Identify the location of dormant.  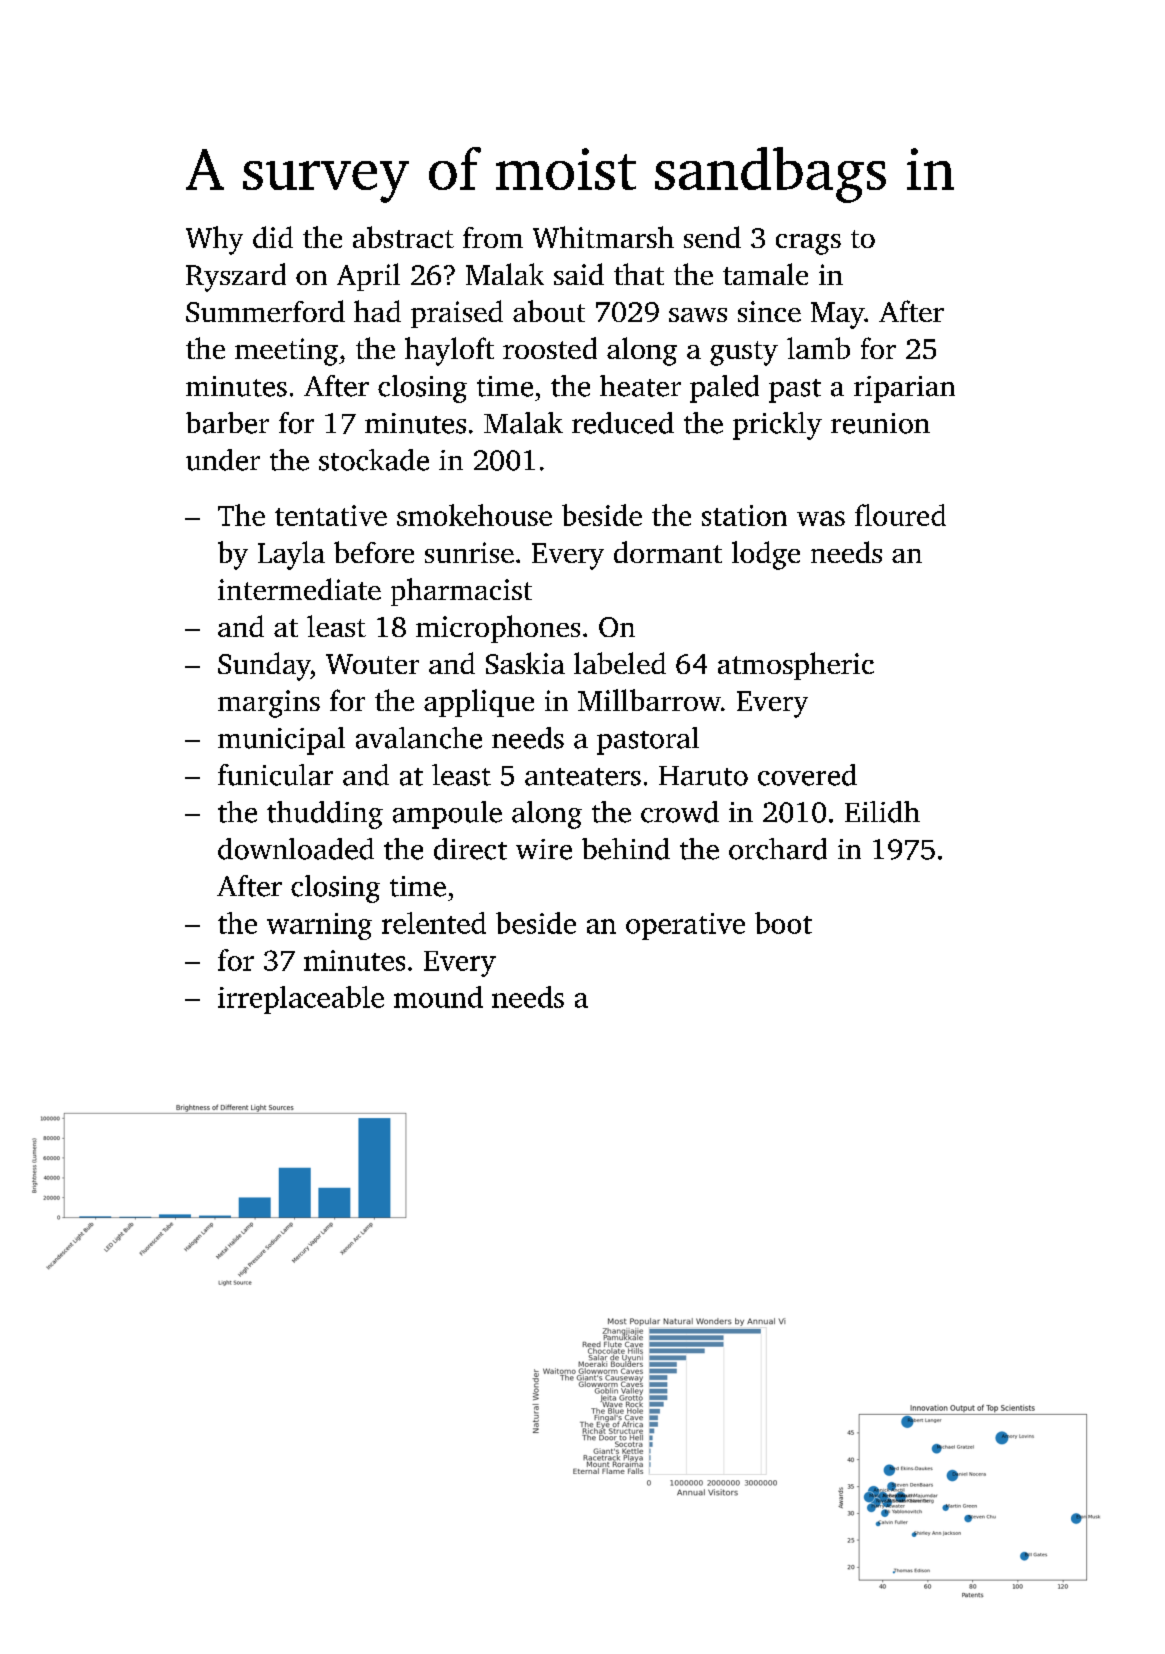
(668, 552).
